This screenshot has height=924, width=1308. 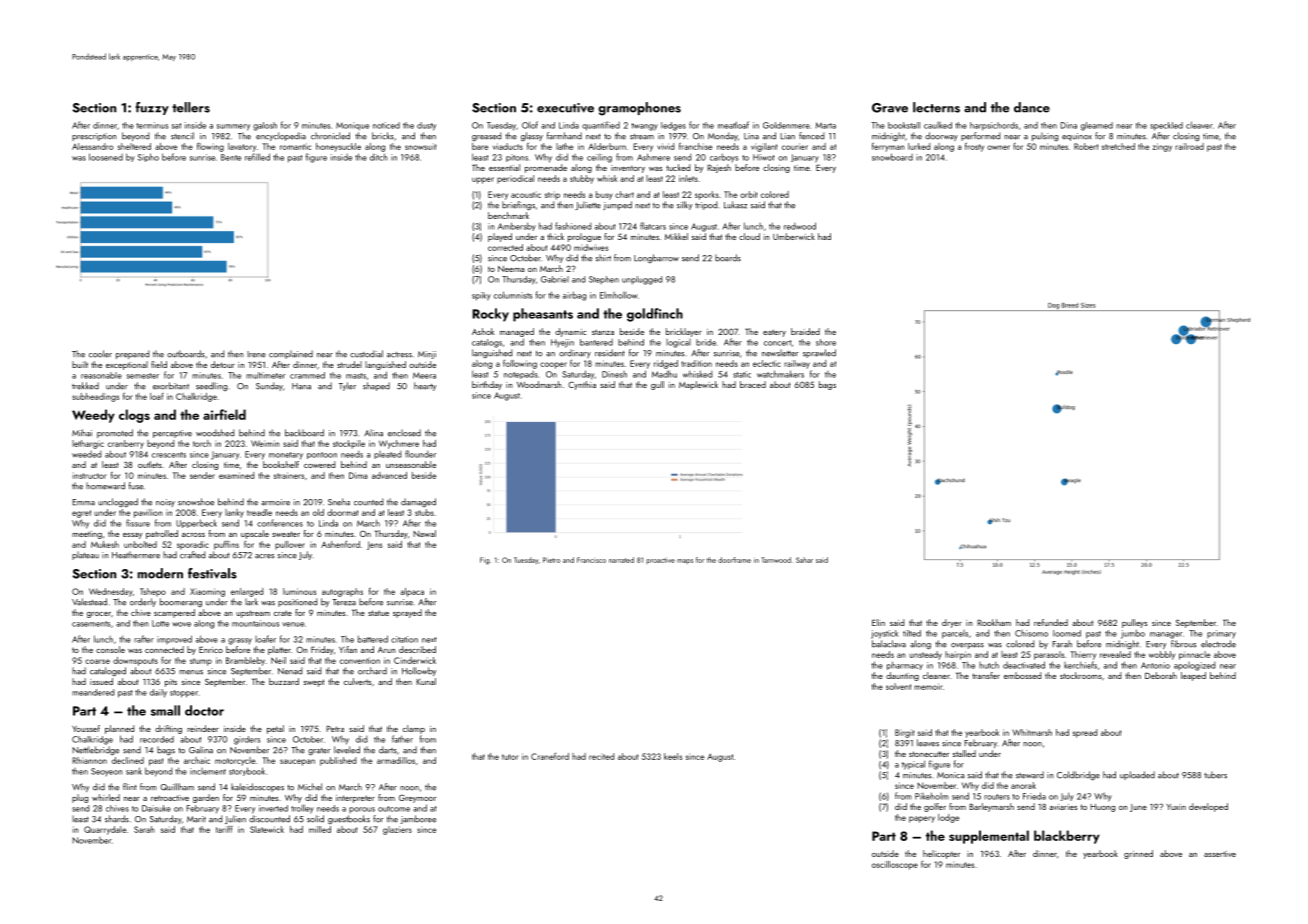 I want to click on watchmakers, so click(x=780, y=374).
